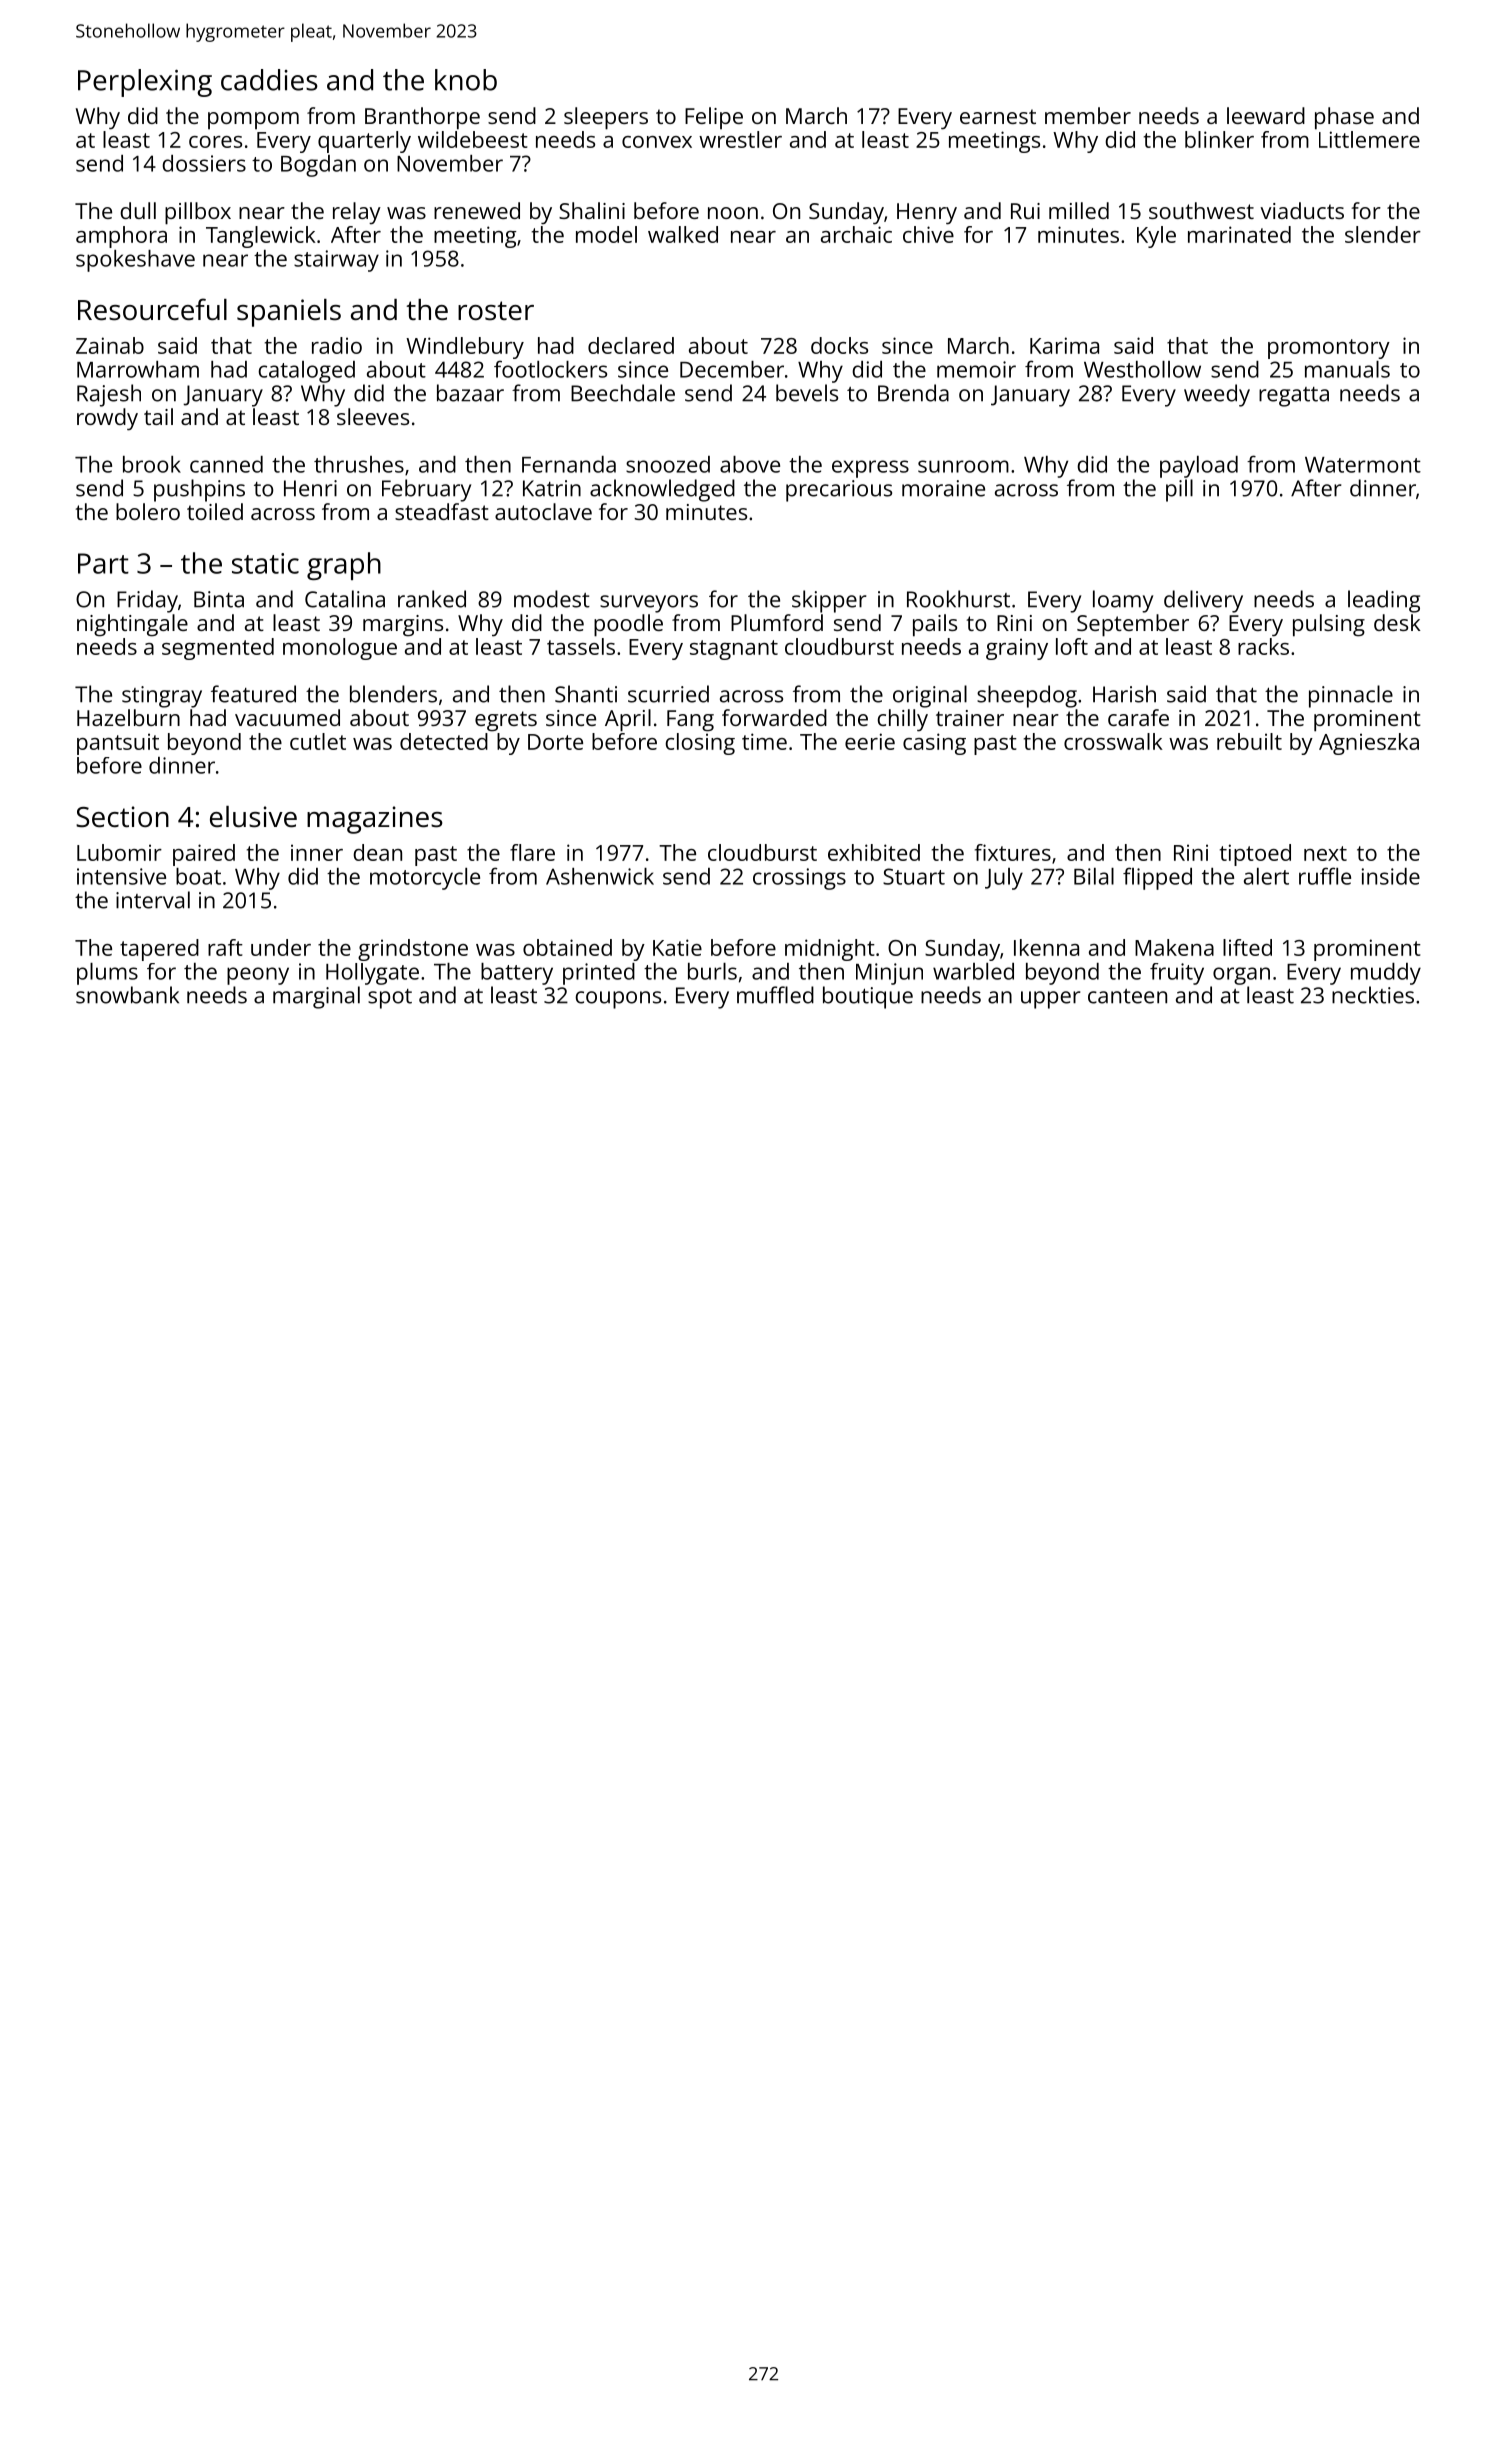 This screenshot has height=2464, width=1496. What do you see at coordinates (1088, 115) in the screenshot?
I see `member` at bounding box center [1088, 115].
